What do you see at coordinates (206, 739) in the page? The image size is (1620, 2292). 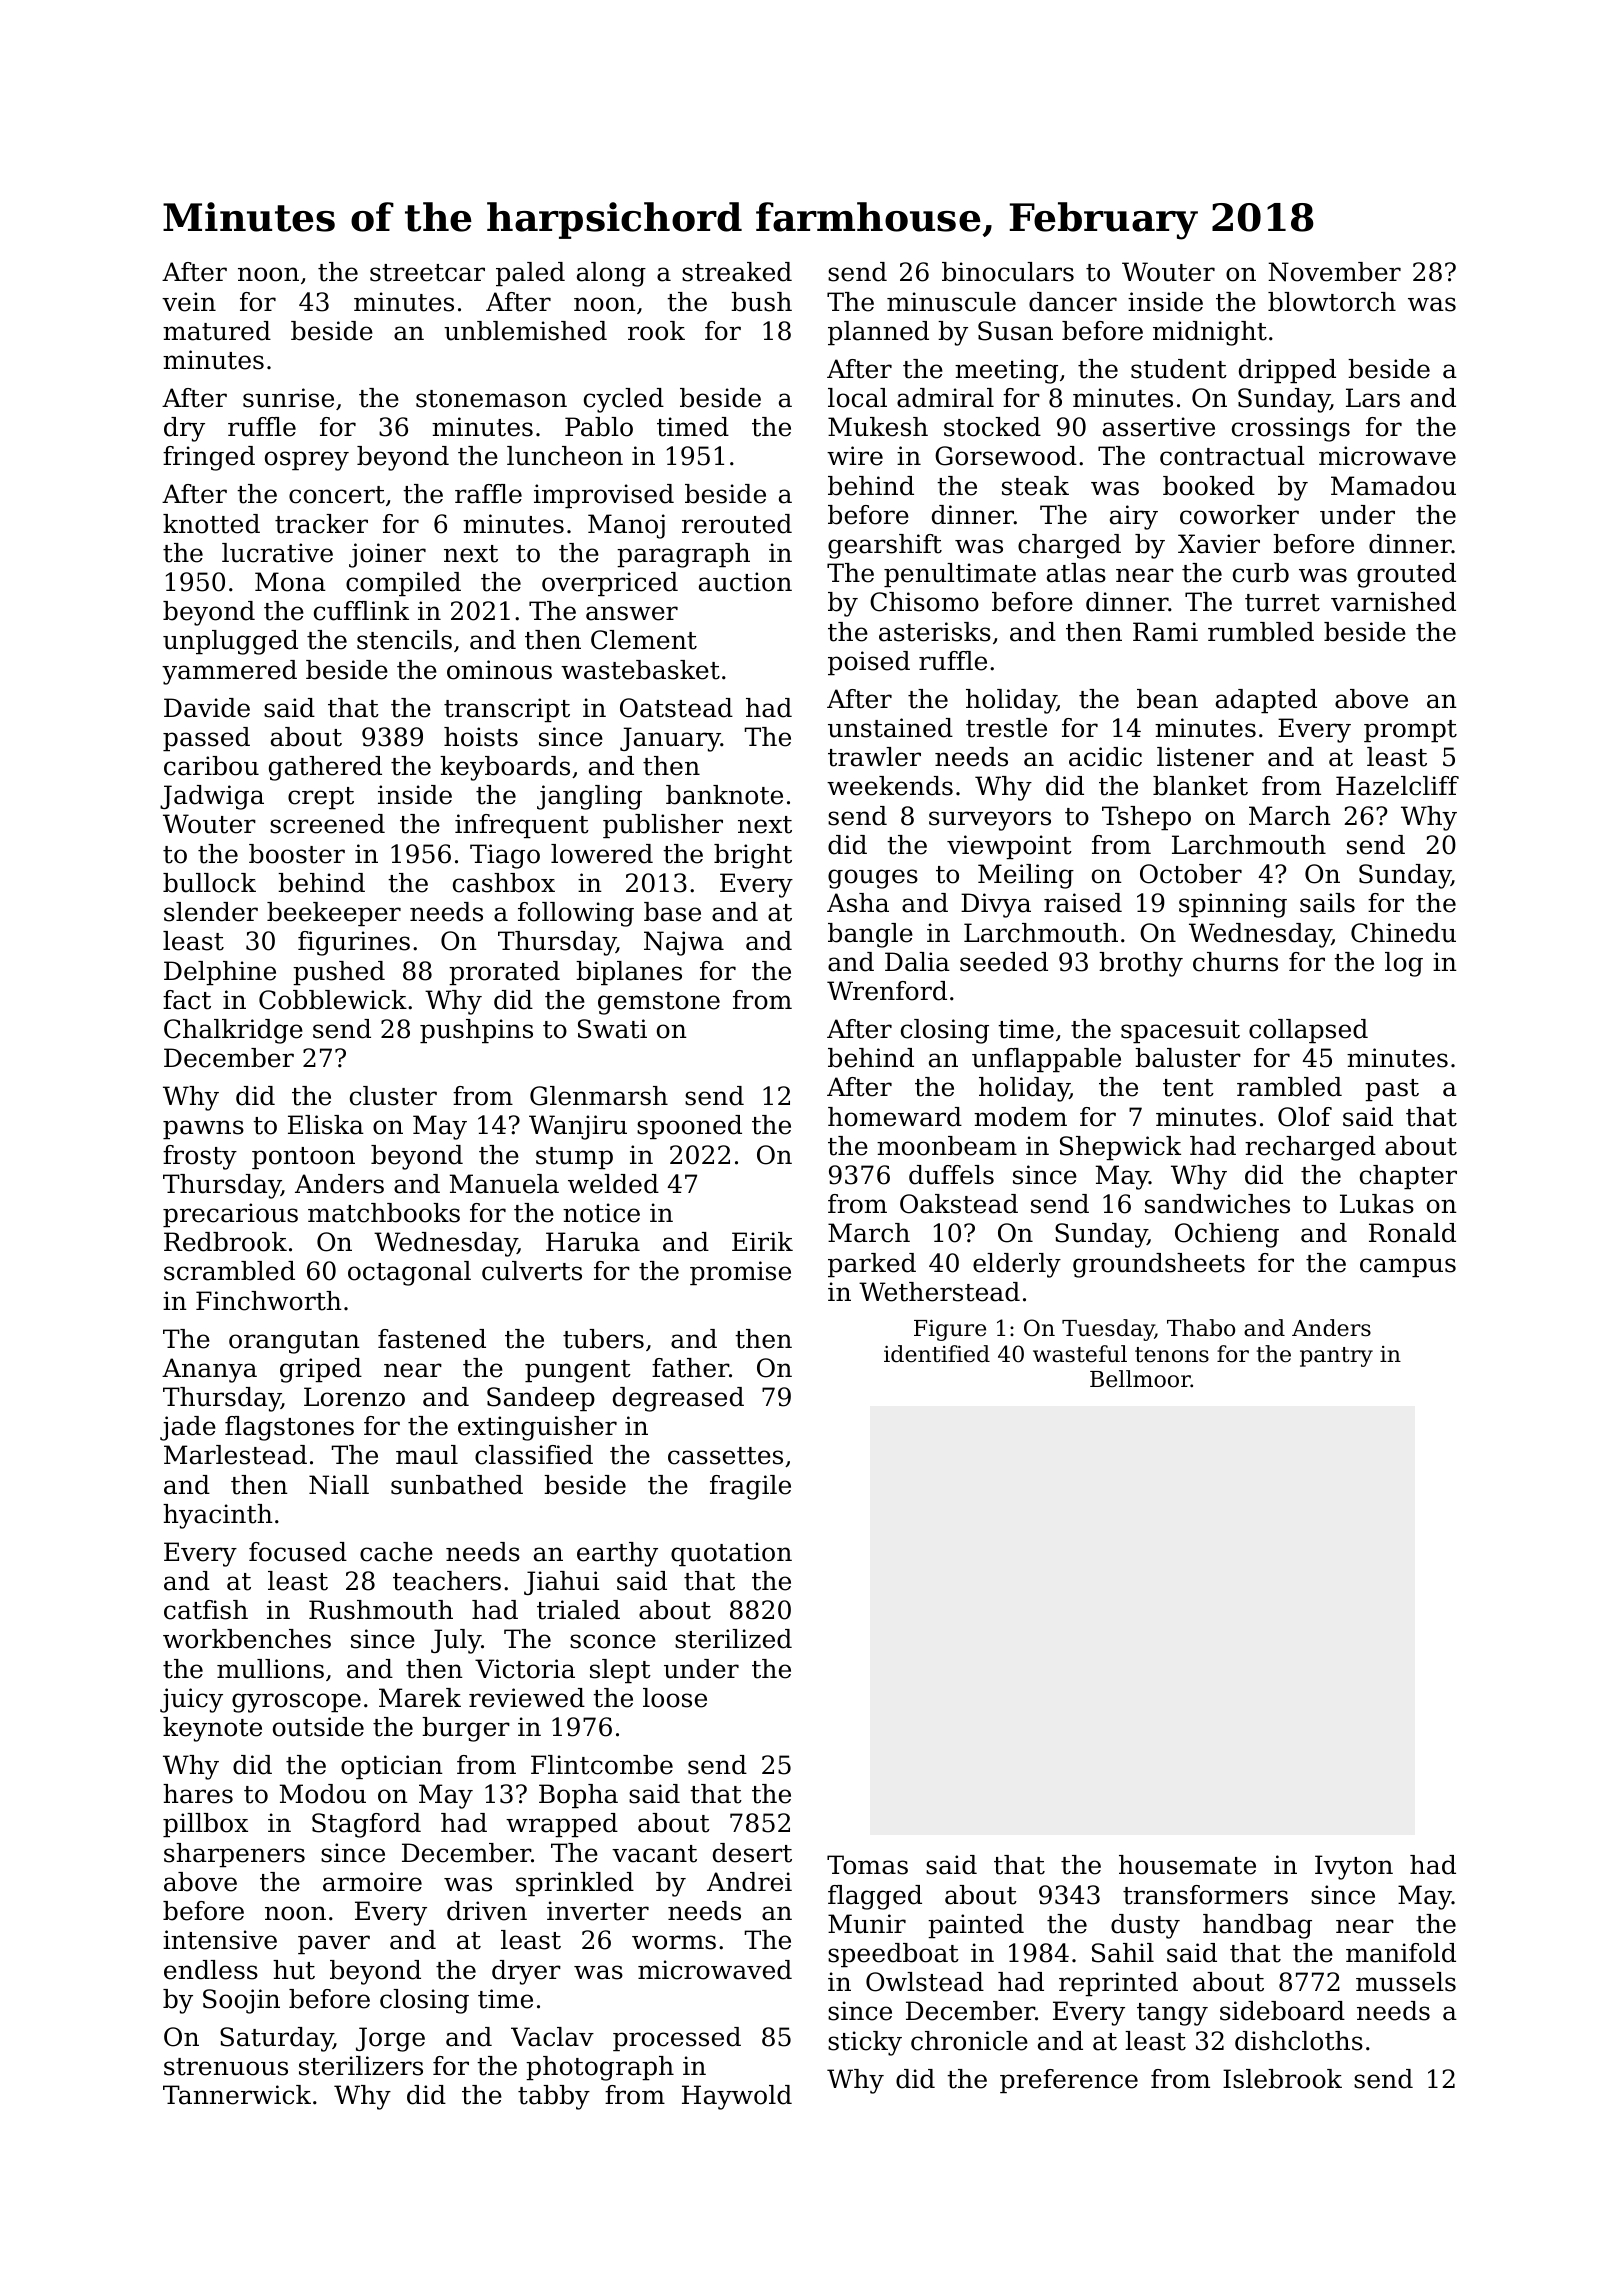 I see `passed` at bounding box center [206, 739].
